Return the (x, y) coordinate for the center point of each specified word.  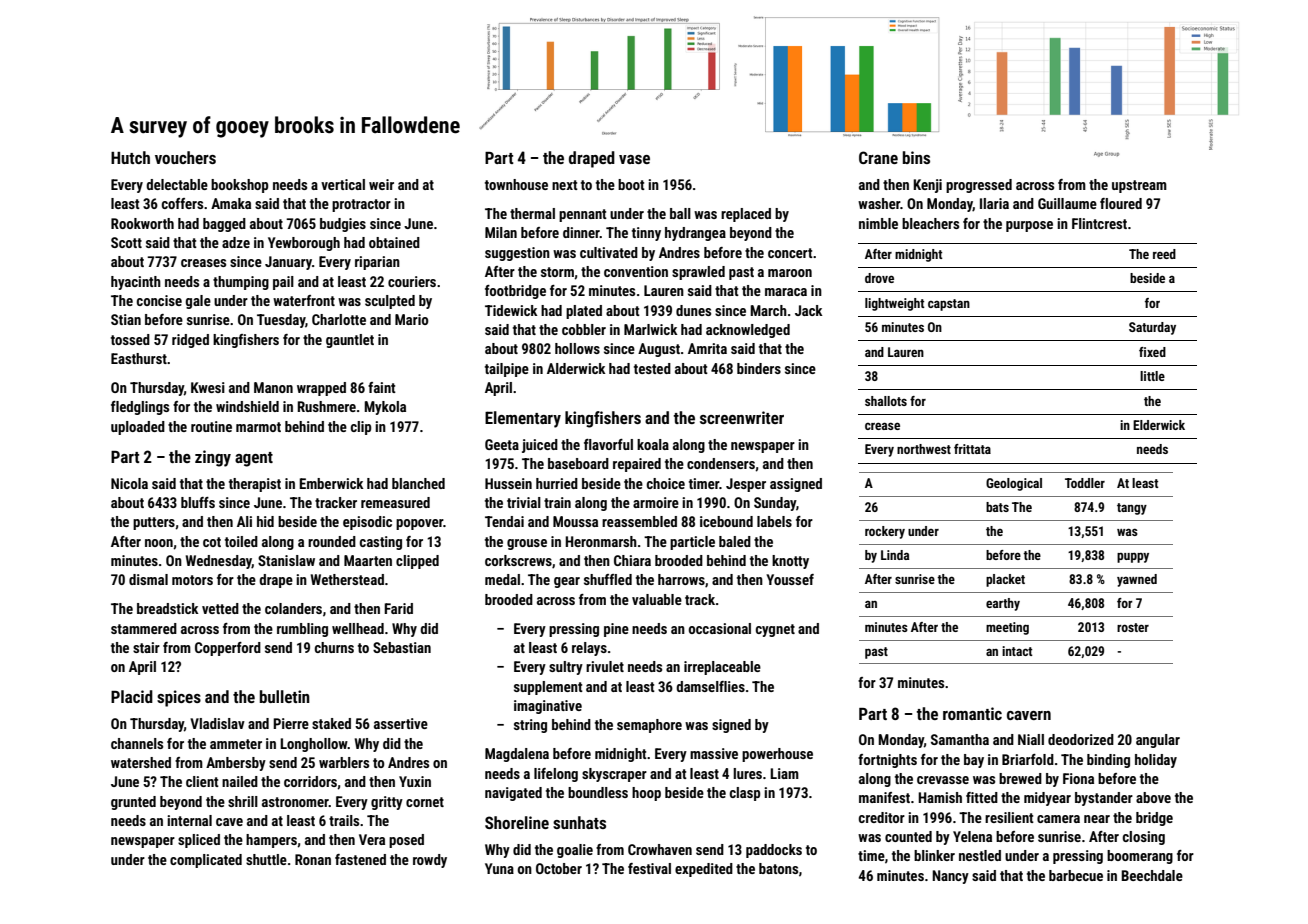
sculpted (390, 302)
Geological (1014, 484)
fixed (1152, 352)
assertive (401, 723)
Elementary (523, 419)
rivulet (605, 666)
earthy (1003, 604)
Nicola (129, 483)
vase (634, 159)
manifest (884, 797)
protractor (361, 205)
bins (916, 157)
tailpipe (507, 370)
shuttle (266, 859)
